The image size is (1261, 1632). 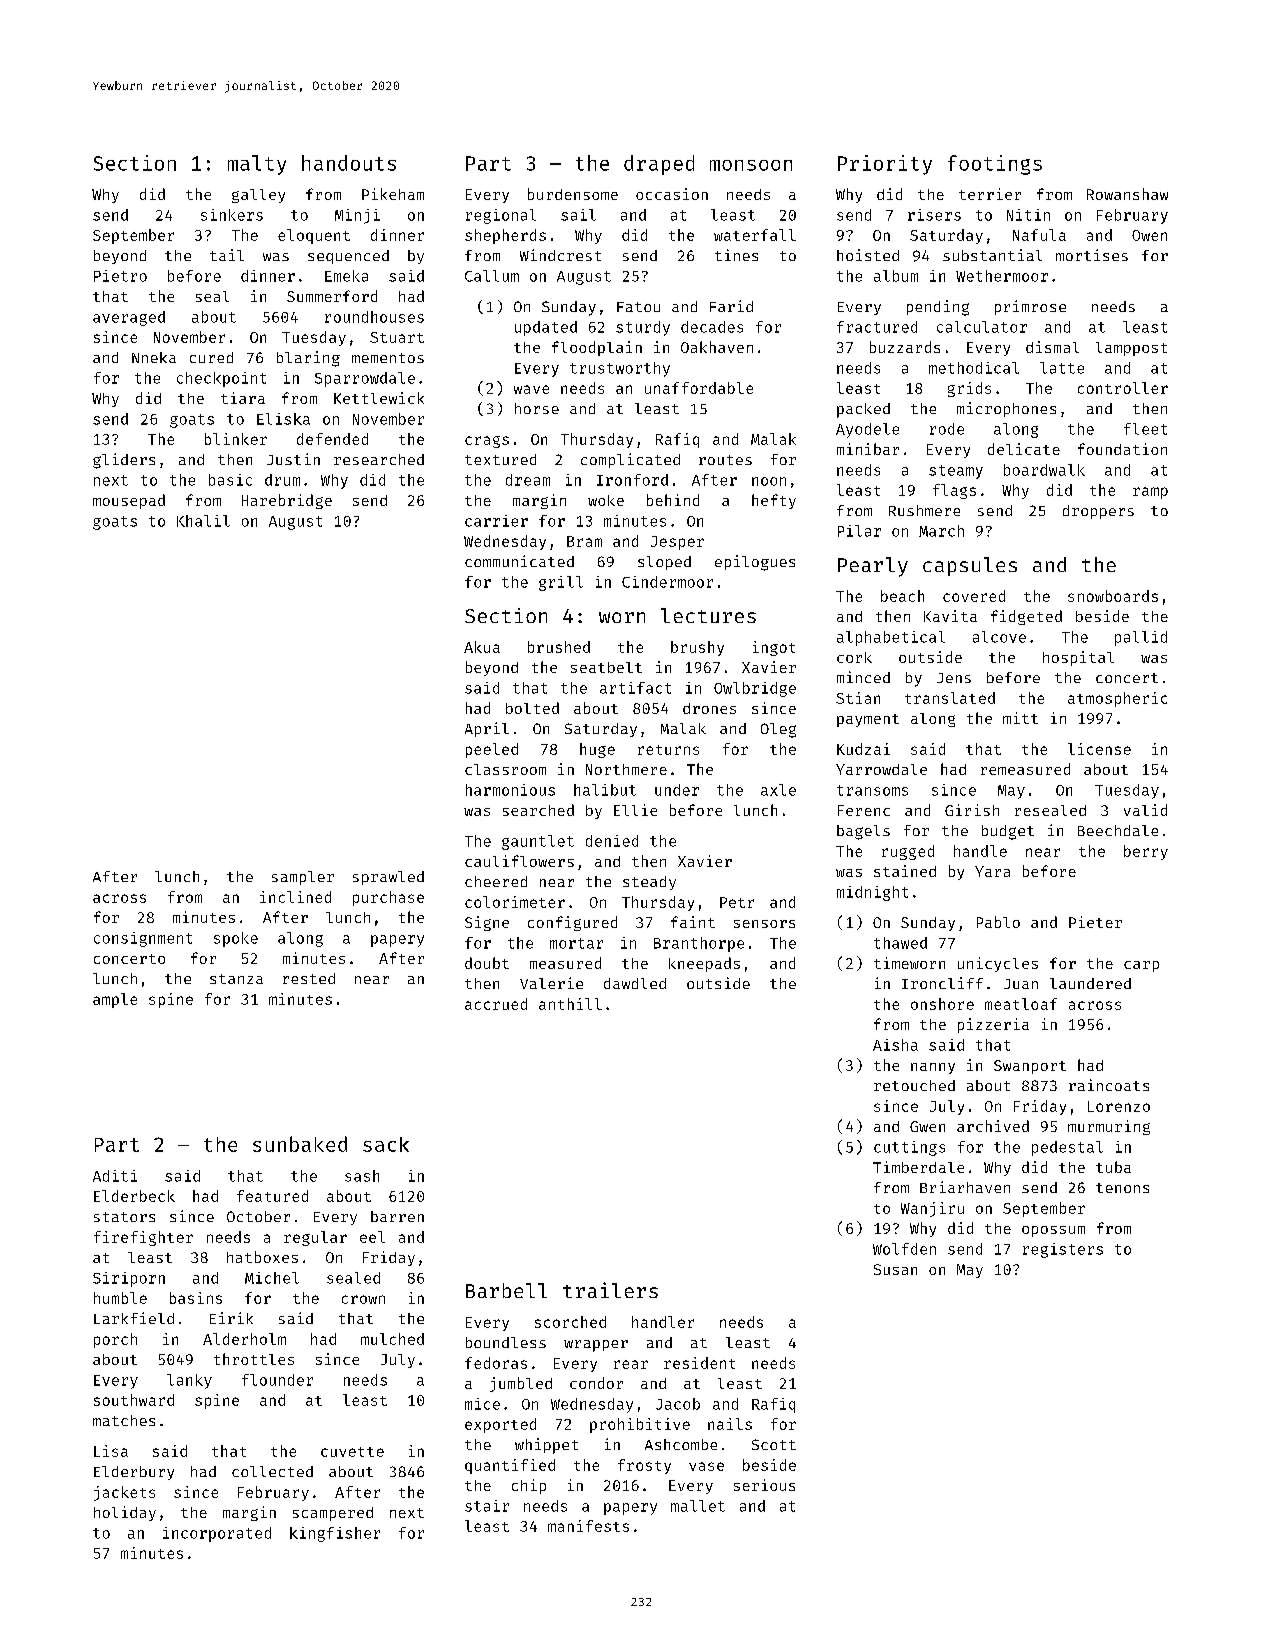 I want to click on Susan, so click(x=895, y=1269).
